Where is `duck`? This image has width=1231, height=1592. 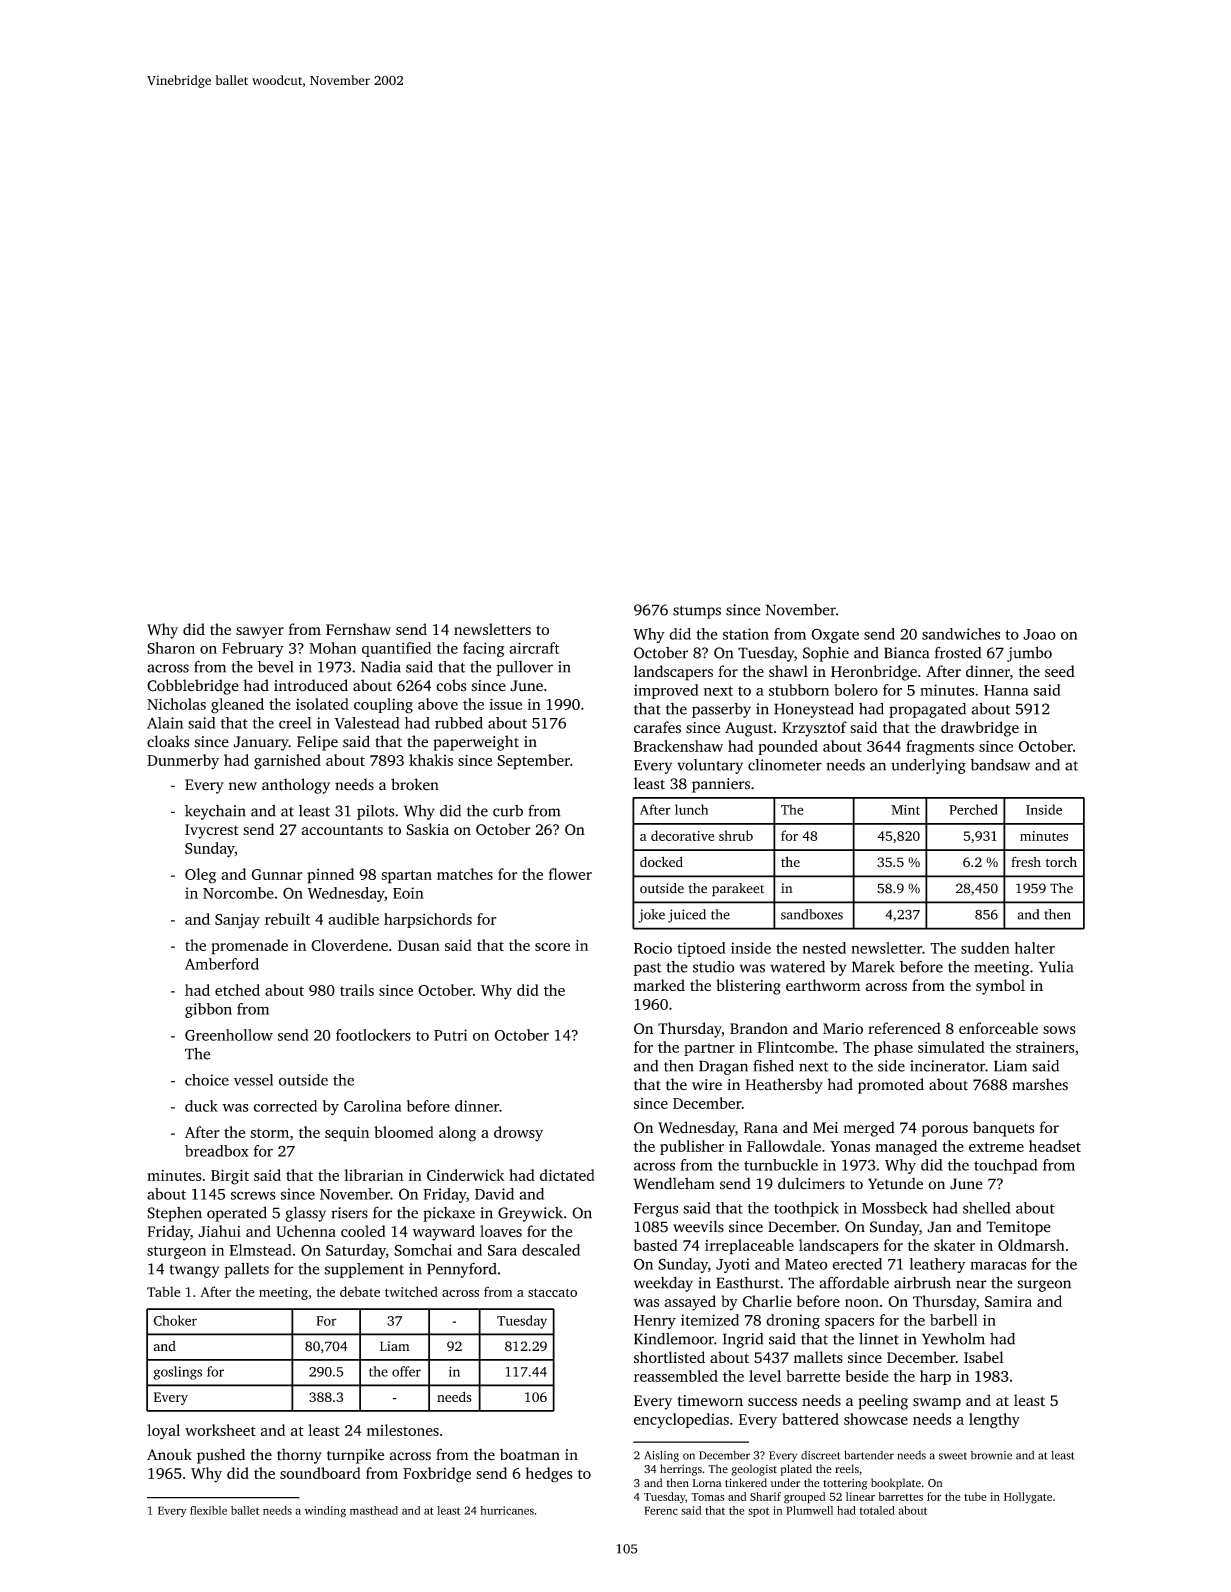 duck is located at coordinates (201, 1106).
